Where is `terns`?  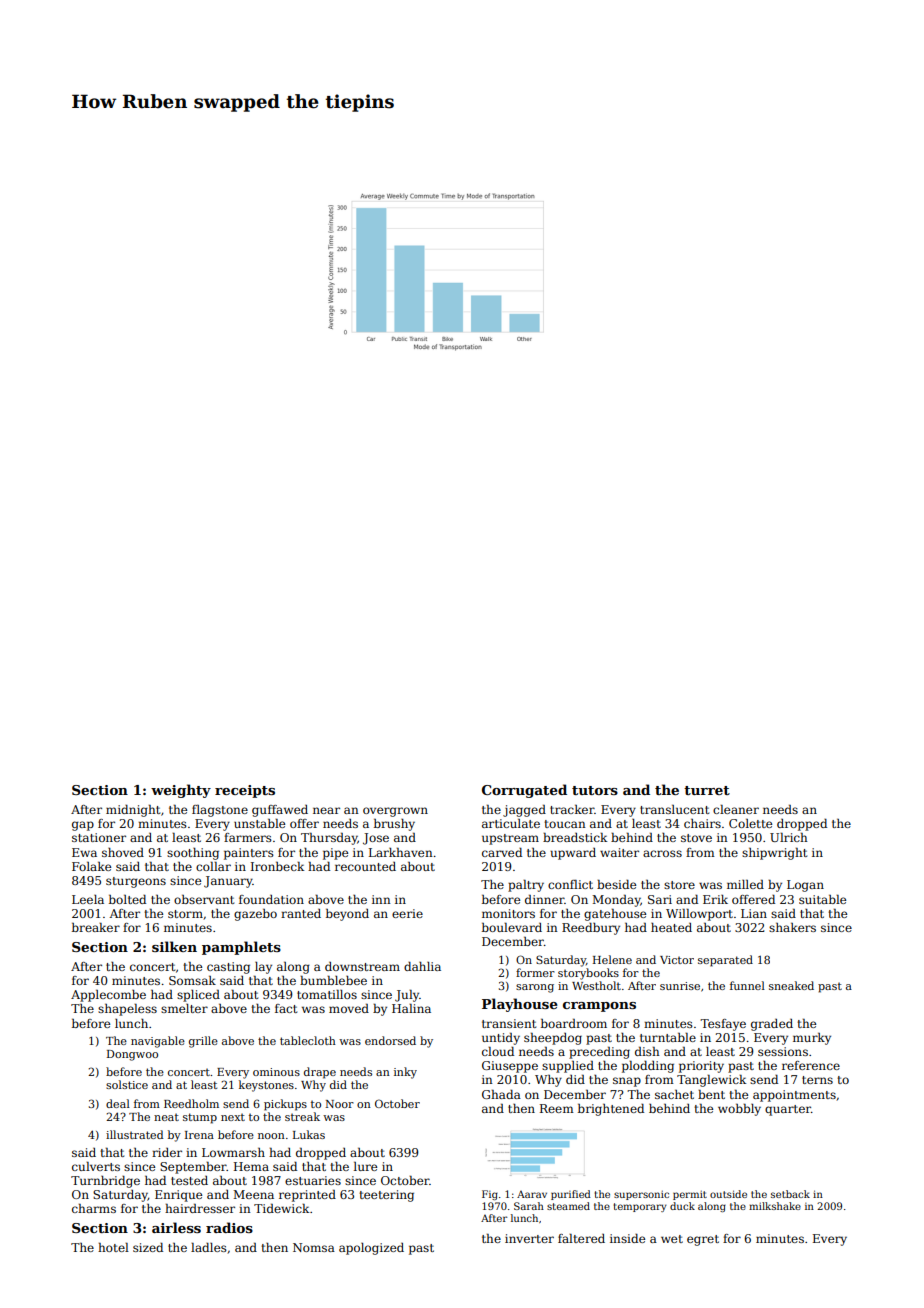
terns is located at coordinates (817, 1080).
